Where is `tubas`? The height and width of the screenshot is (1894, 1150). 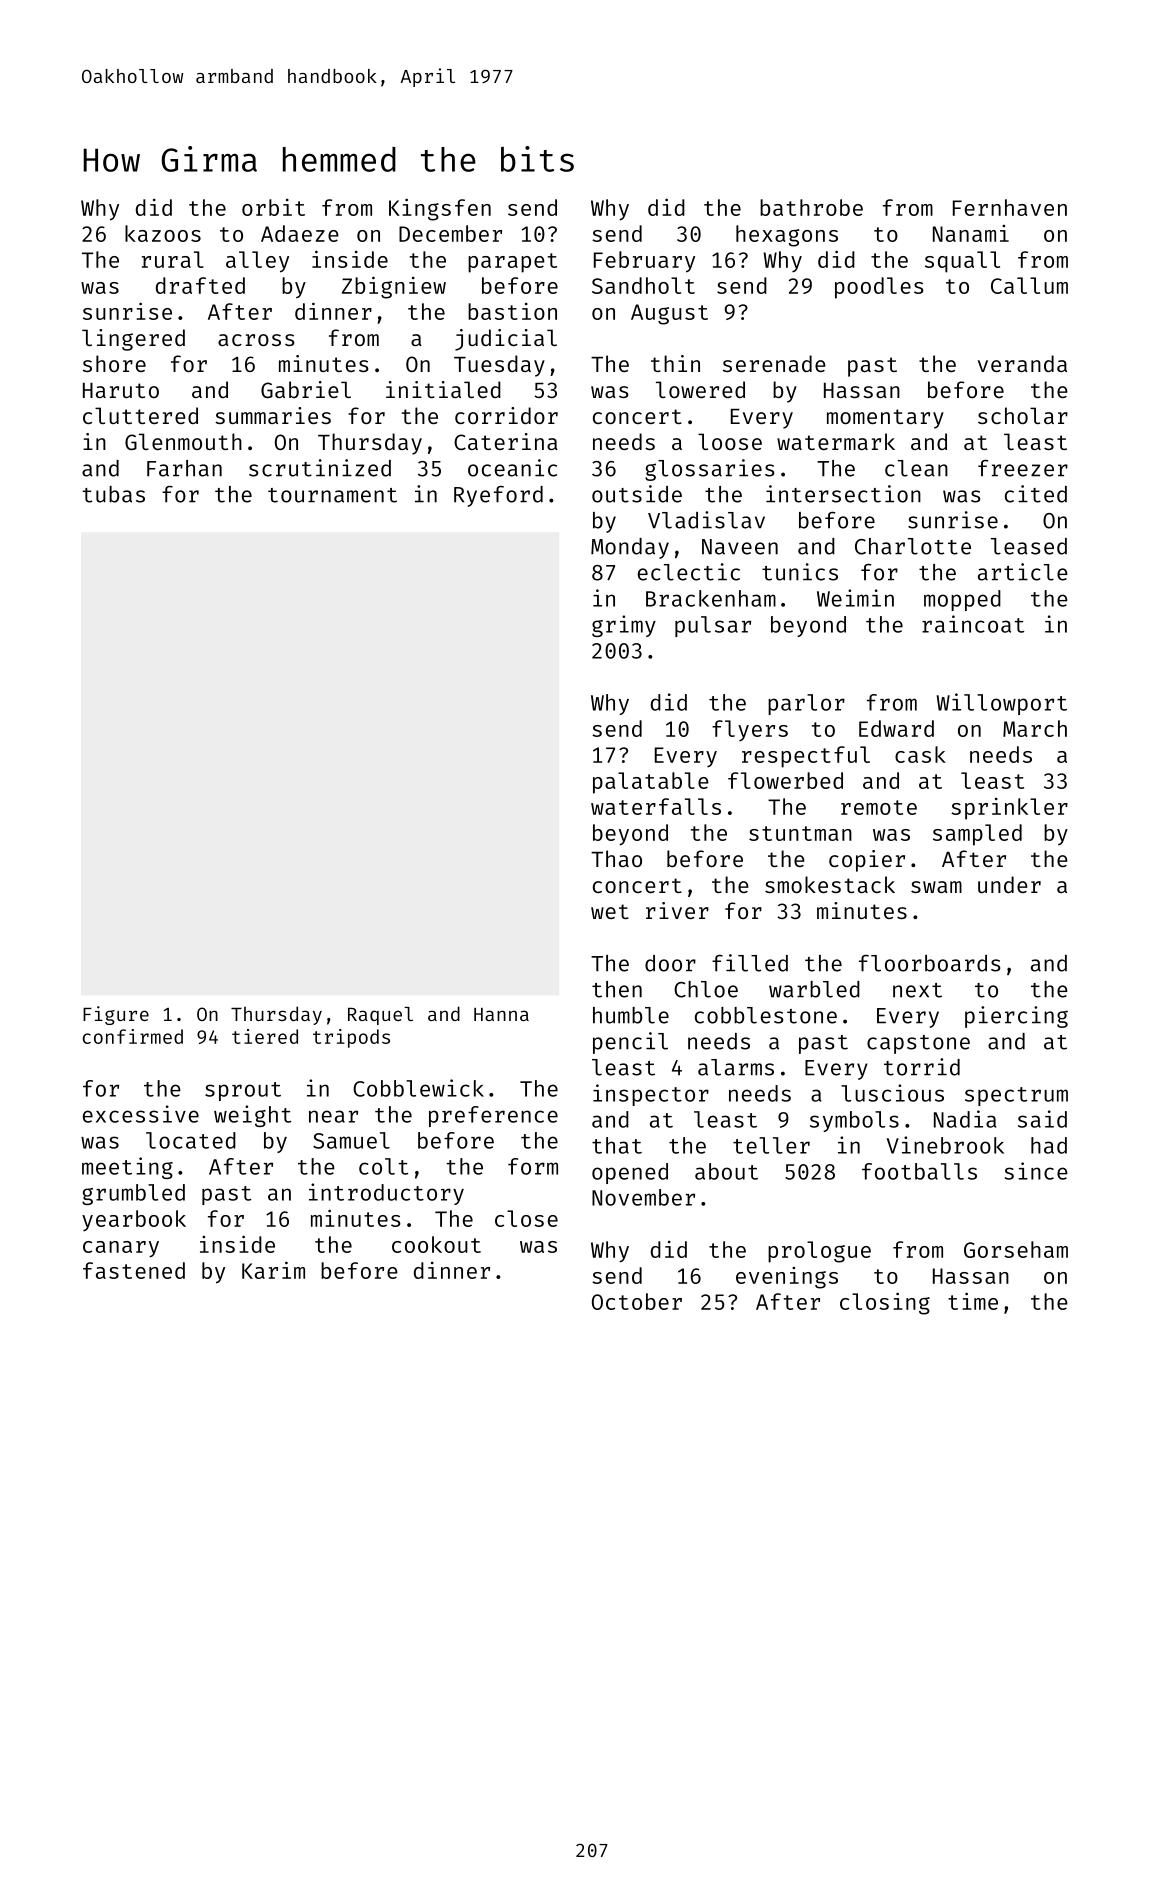
tubas is located at coordinates (113, 494).
